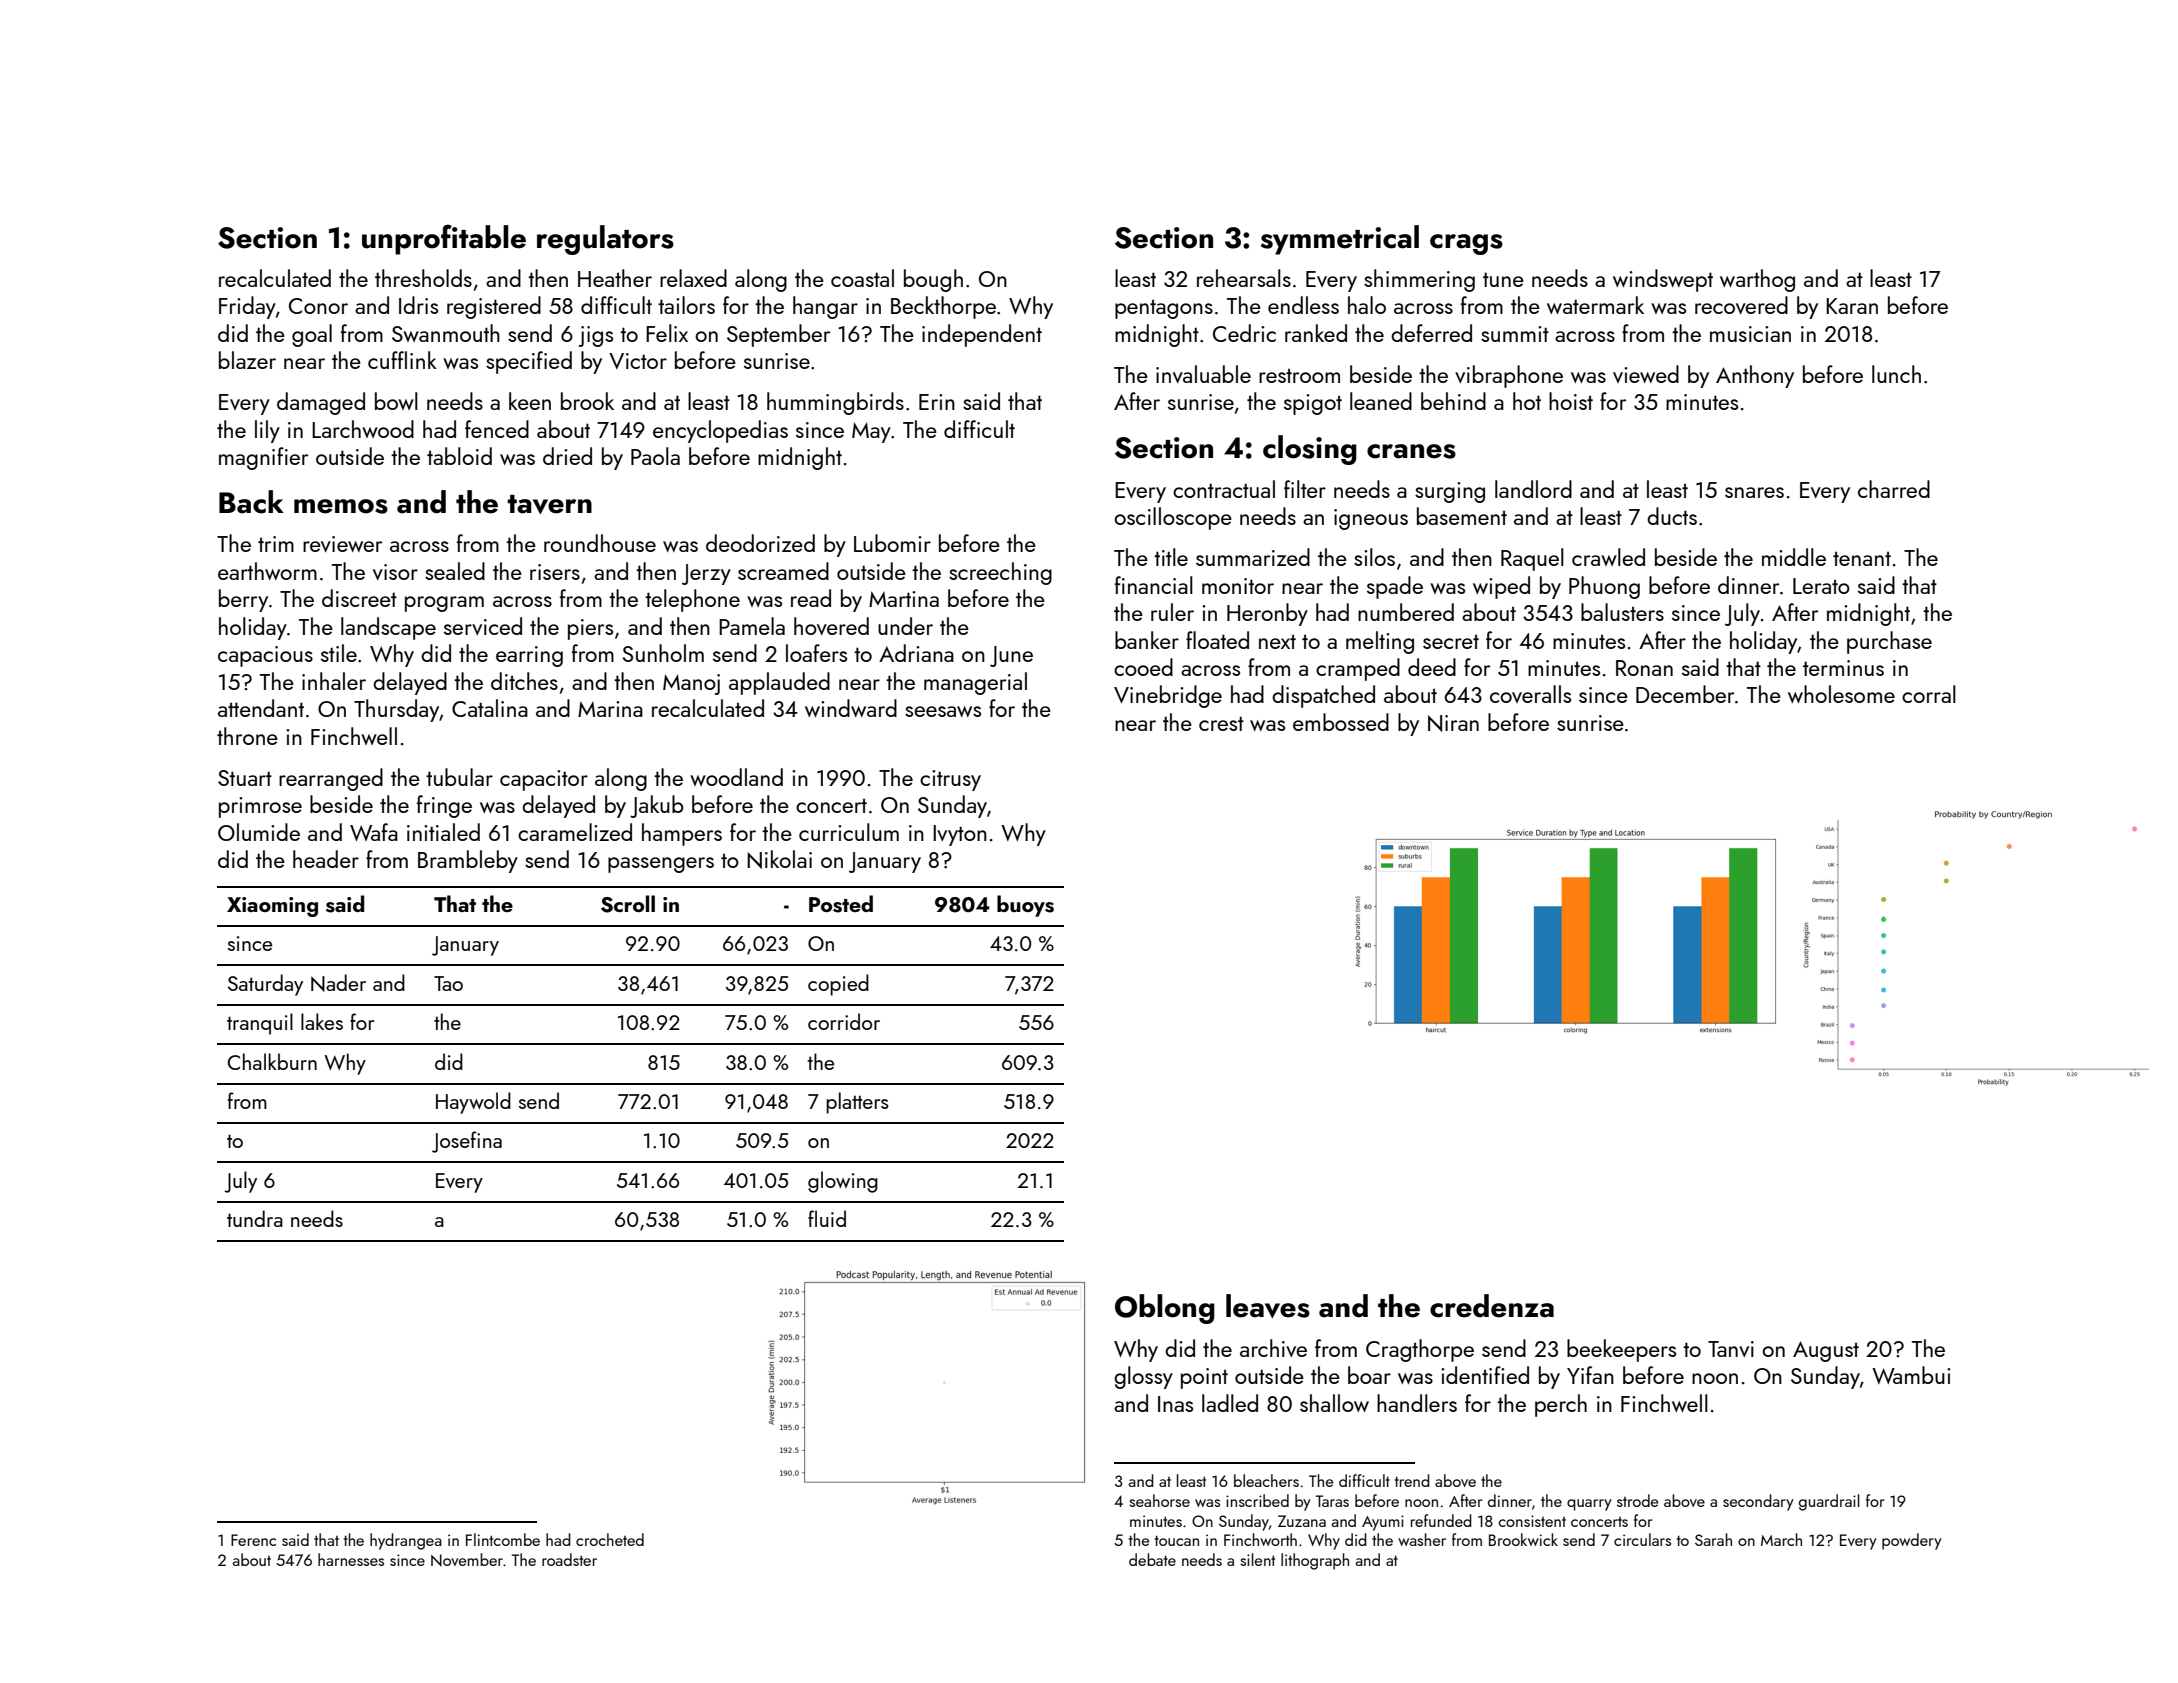 The height and width of the screenshot is (1683, 2178). I want to click on hot, so click(1527, 401).
